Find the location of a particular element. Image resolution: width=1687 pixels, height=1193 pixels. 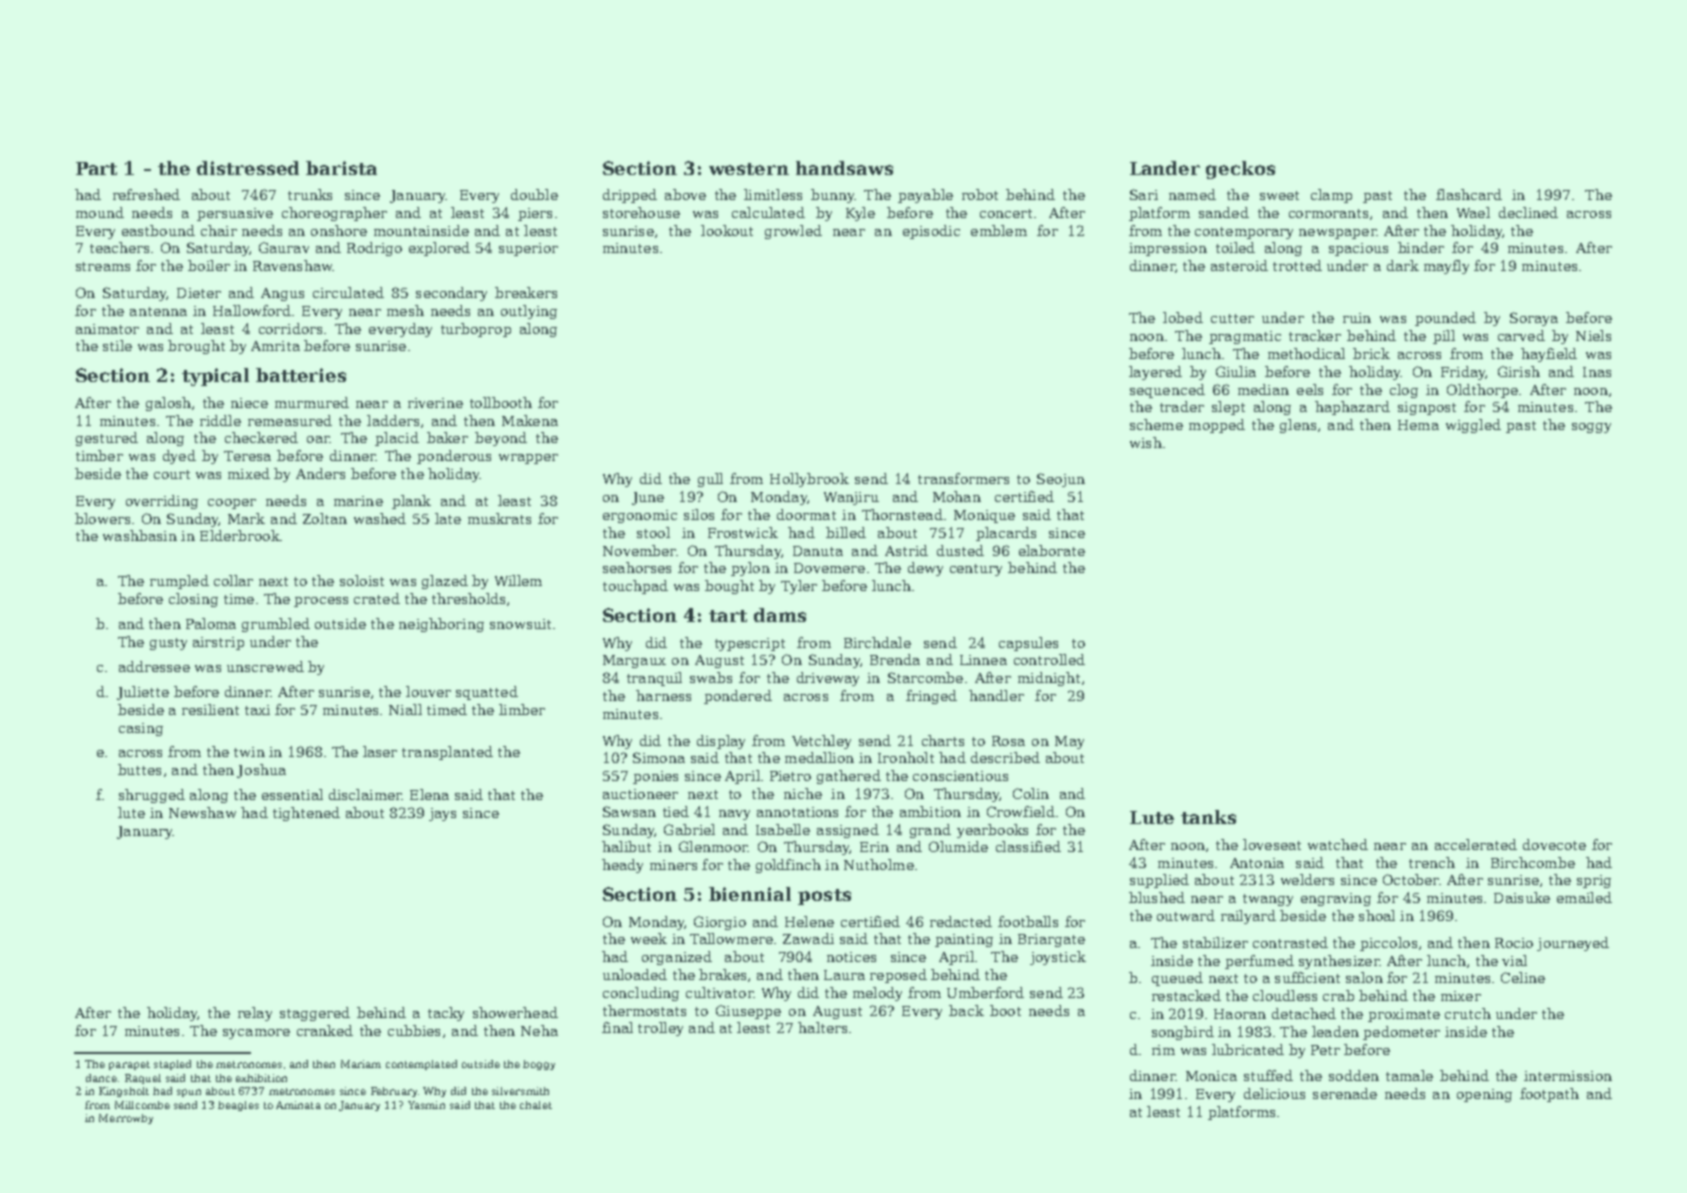

Merrowby is located at coordinates (126, 1119).
